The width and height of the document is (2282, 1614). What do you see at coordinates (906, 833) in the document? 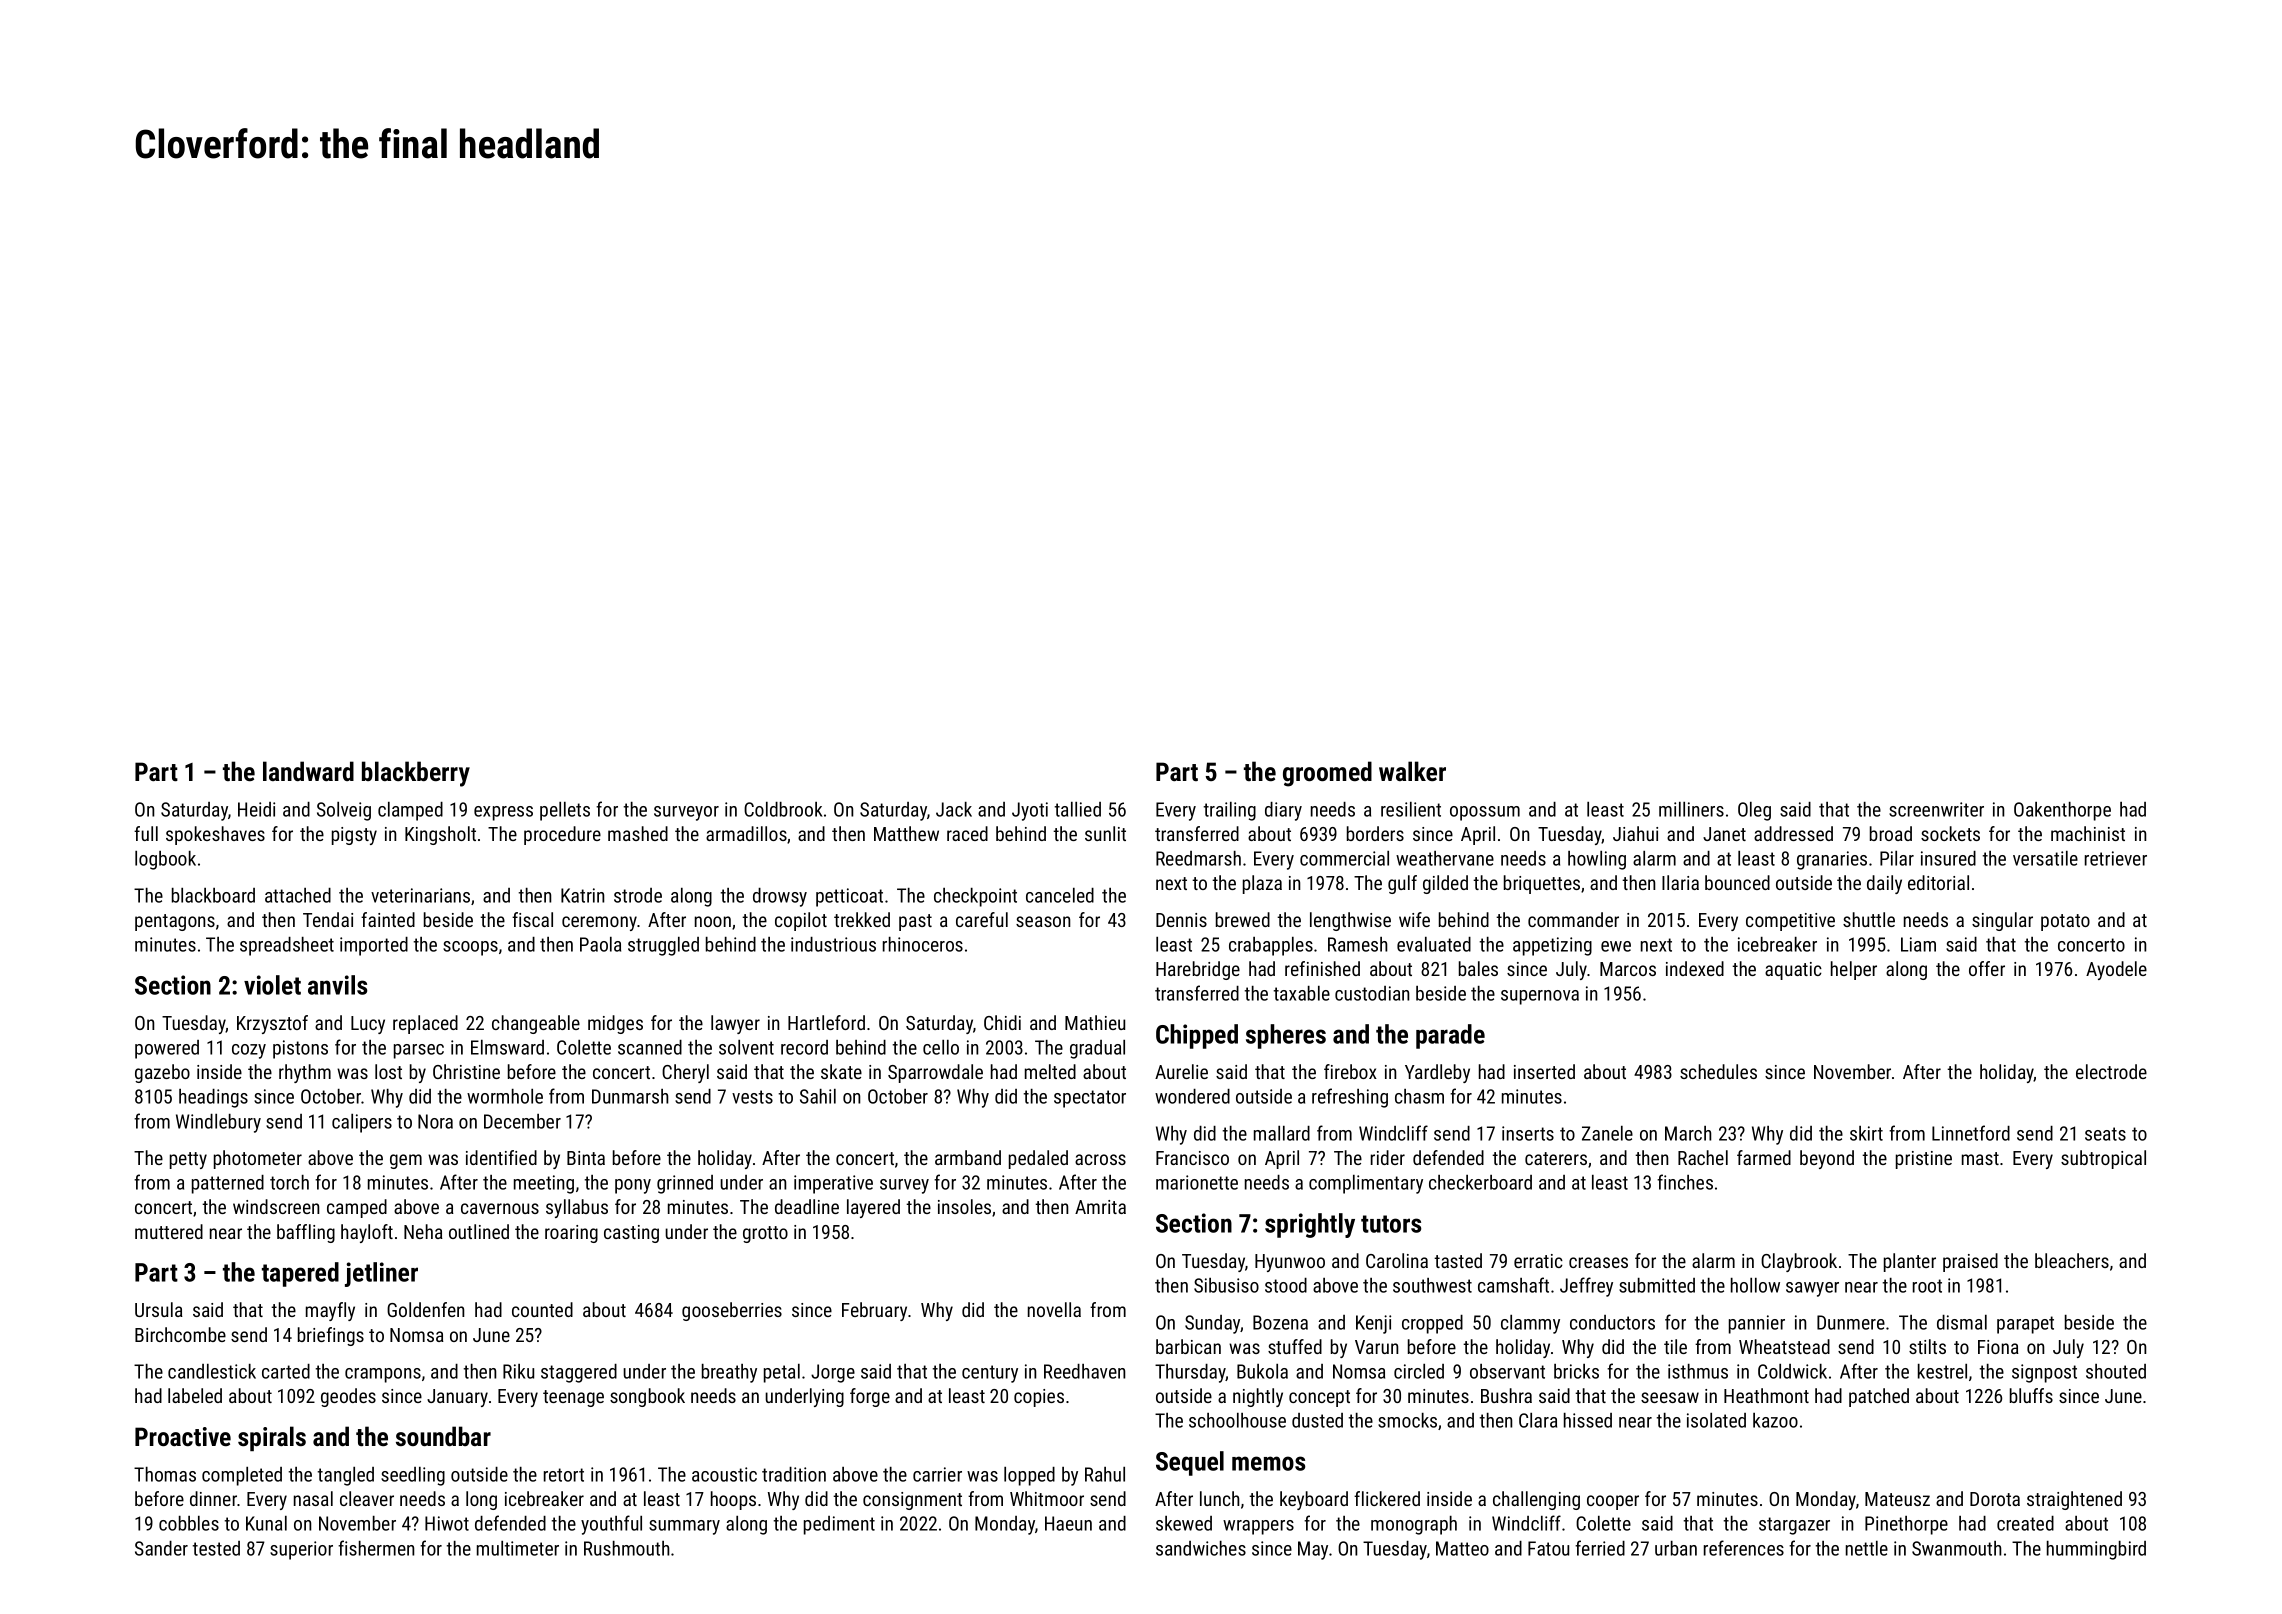
I see `Matthew` at bounding box center [906, 833].
